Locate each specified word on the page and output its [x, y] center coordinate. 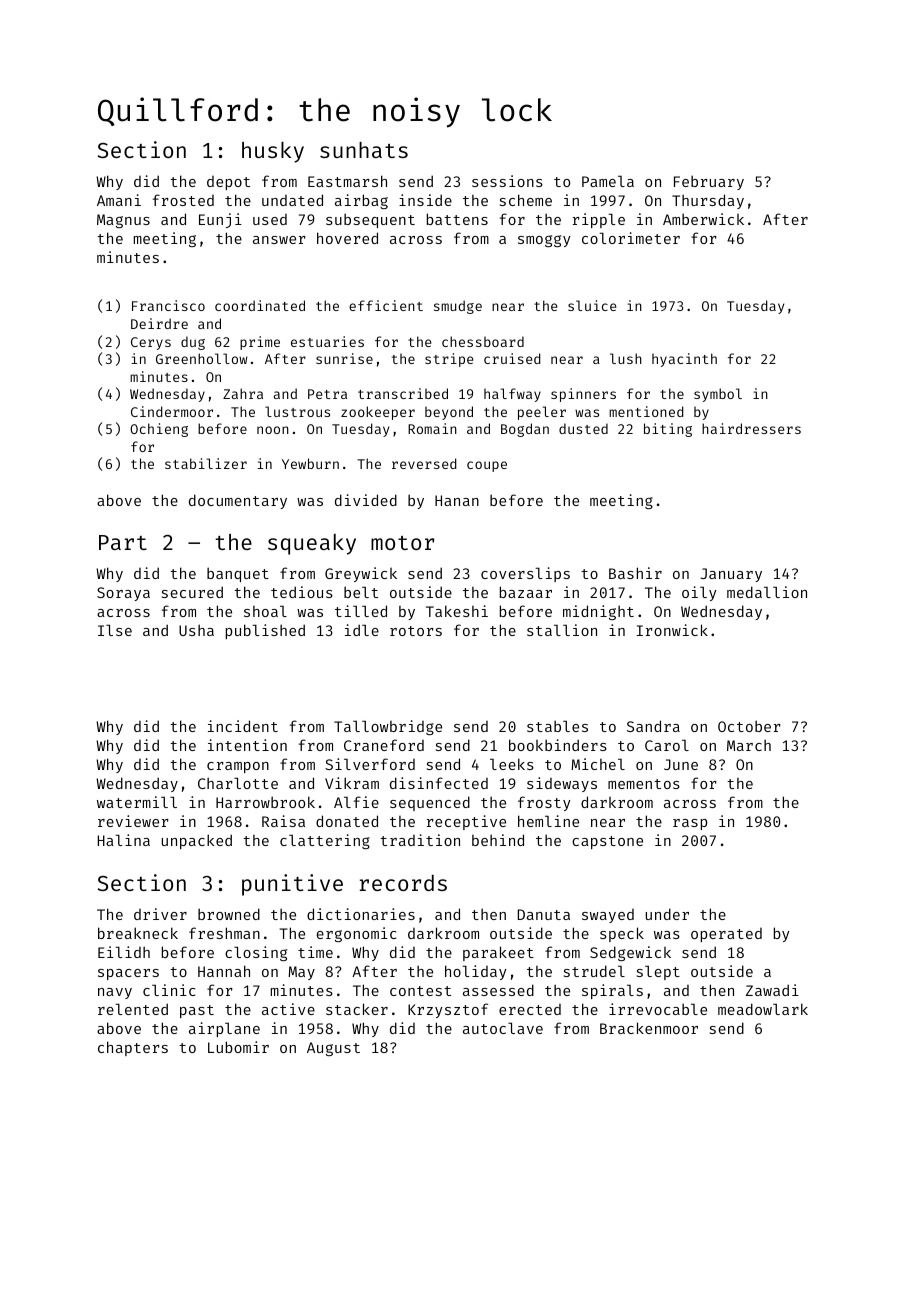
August [333, 1049]
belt [361, 592]
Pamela [608, 181]
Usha [196, 630]
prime [260, 343]
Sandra [653, 726]
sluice [592, 305]
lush [626, 358]
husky [273, 152]
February [709, 182]
